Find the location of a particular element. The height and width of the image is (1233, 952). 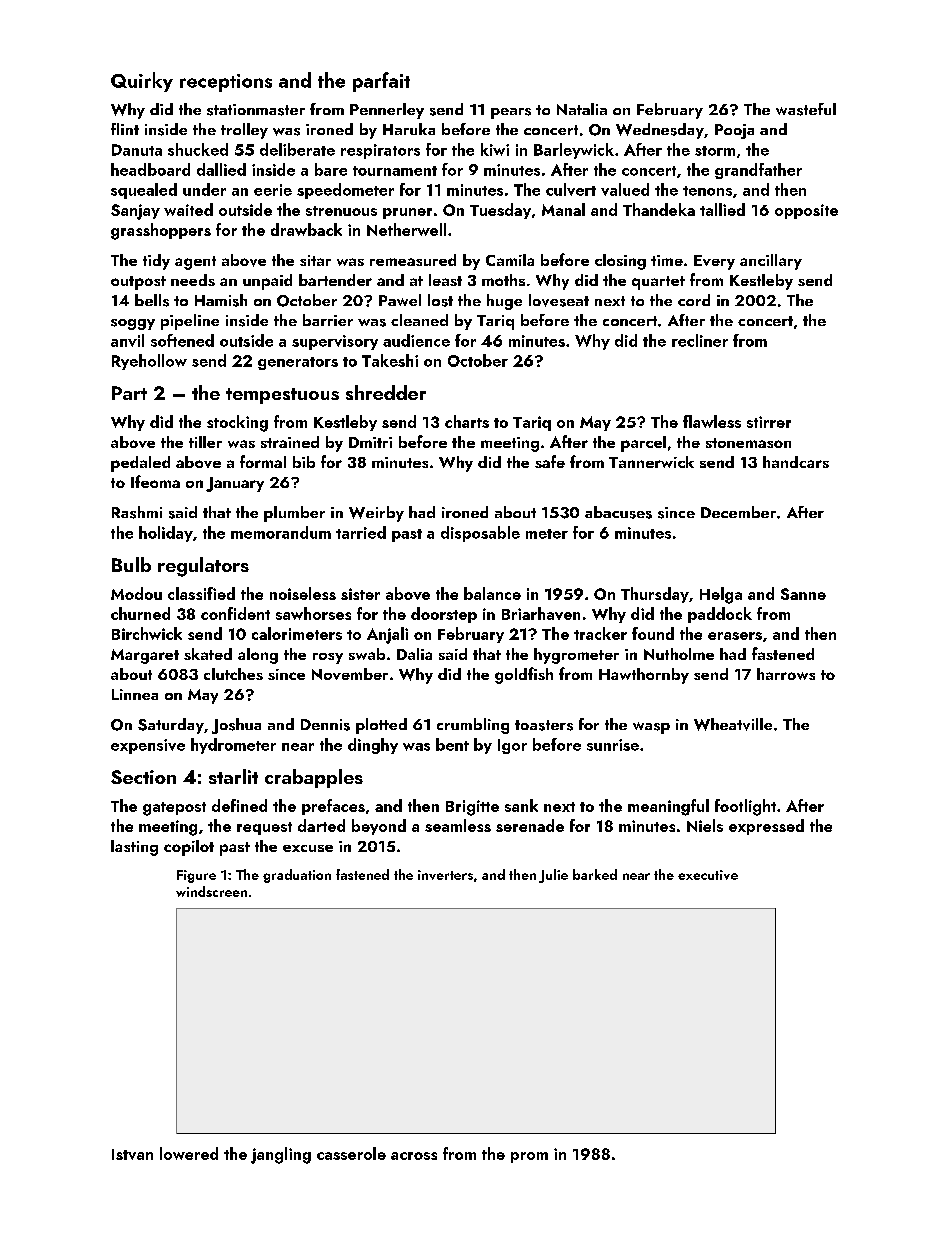

Natalia is located at coordinates (582, 109).
